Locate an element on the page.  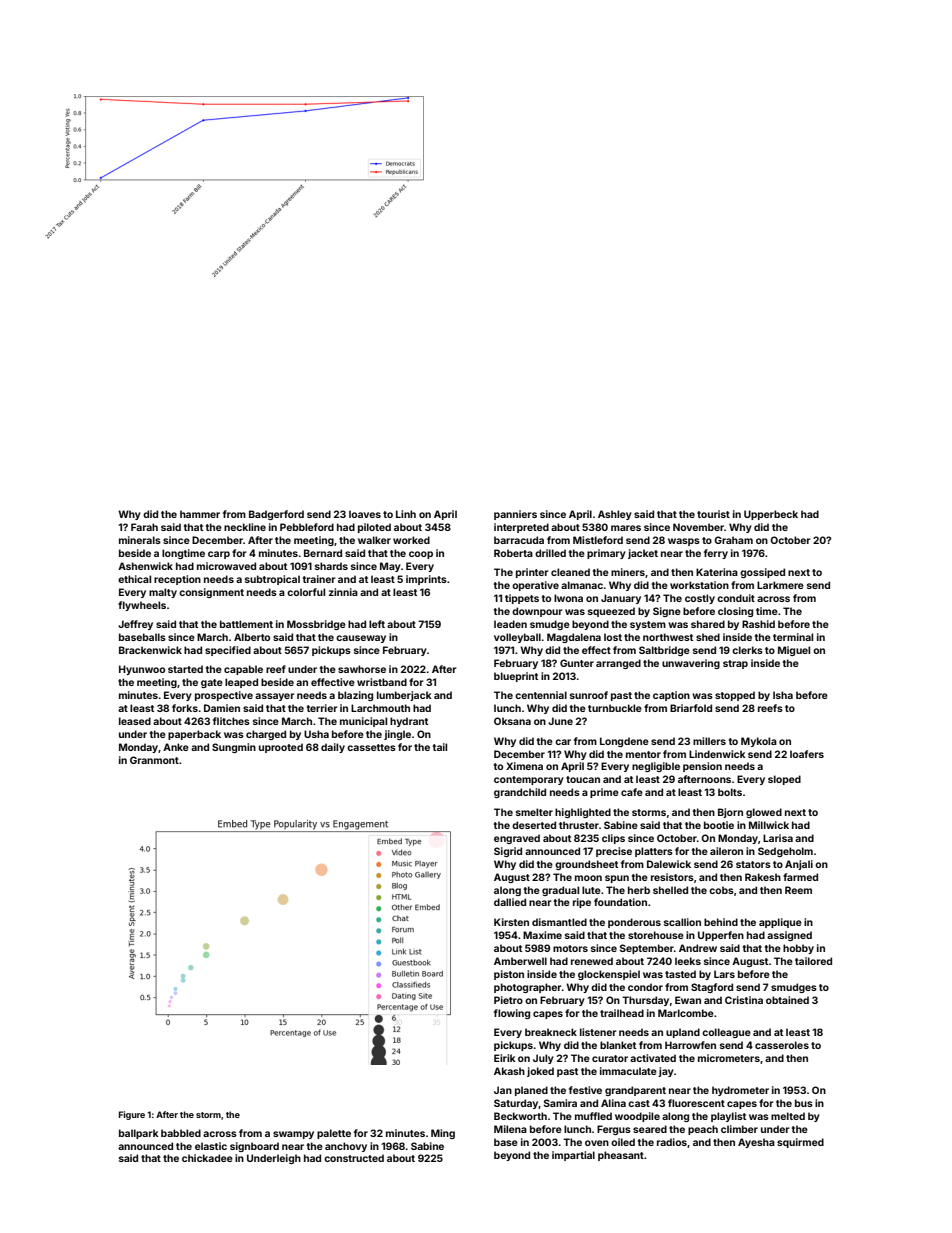
uprooted is located at coordinates (281, 748).
